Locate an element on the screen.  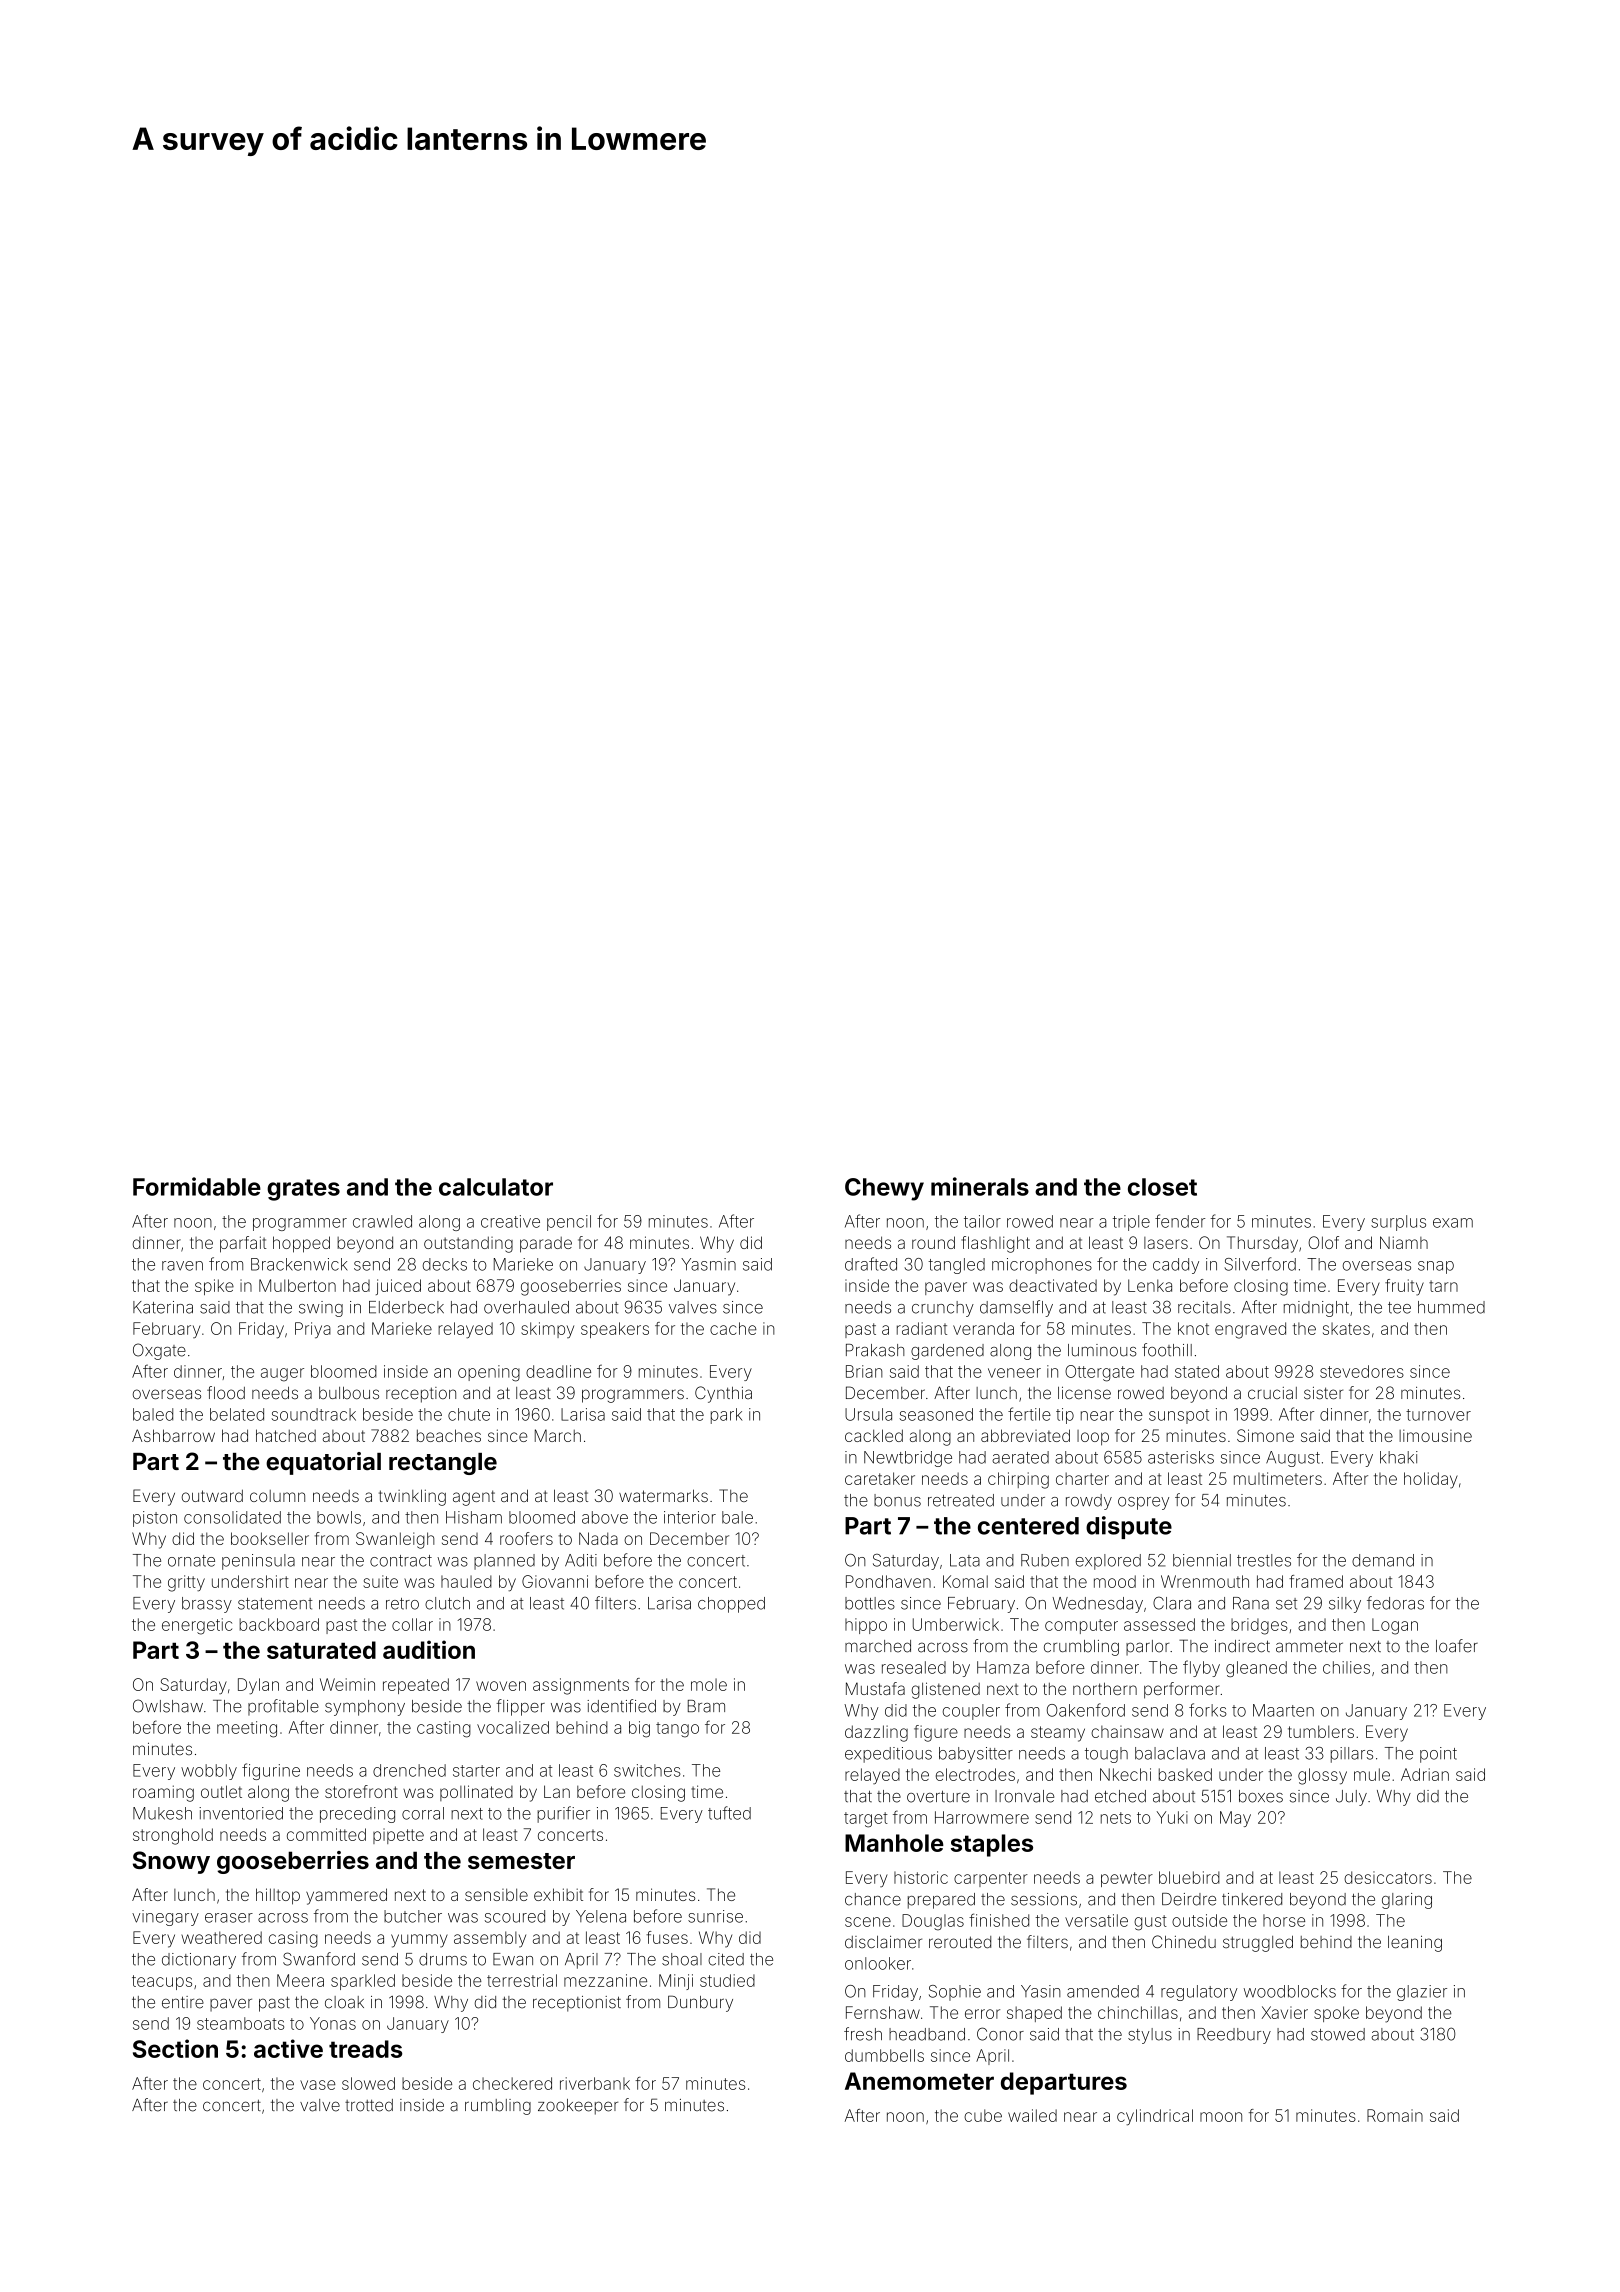
stowed is located at coordinates (1338, 2034).
